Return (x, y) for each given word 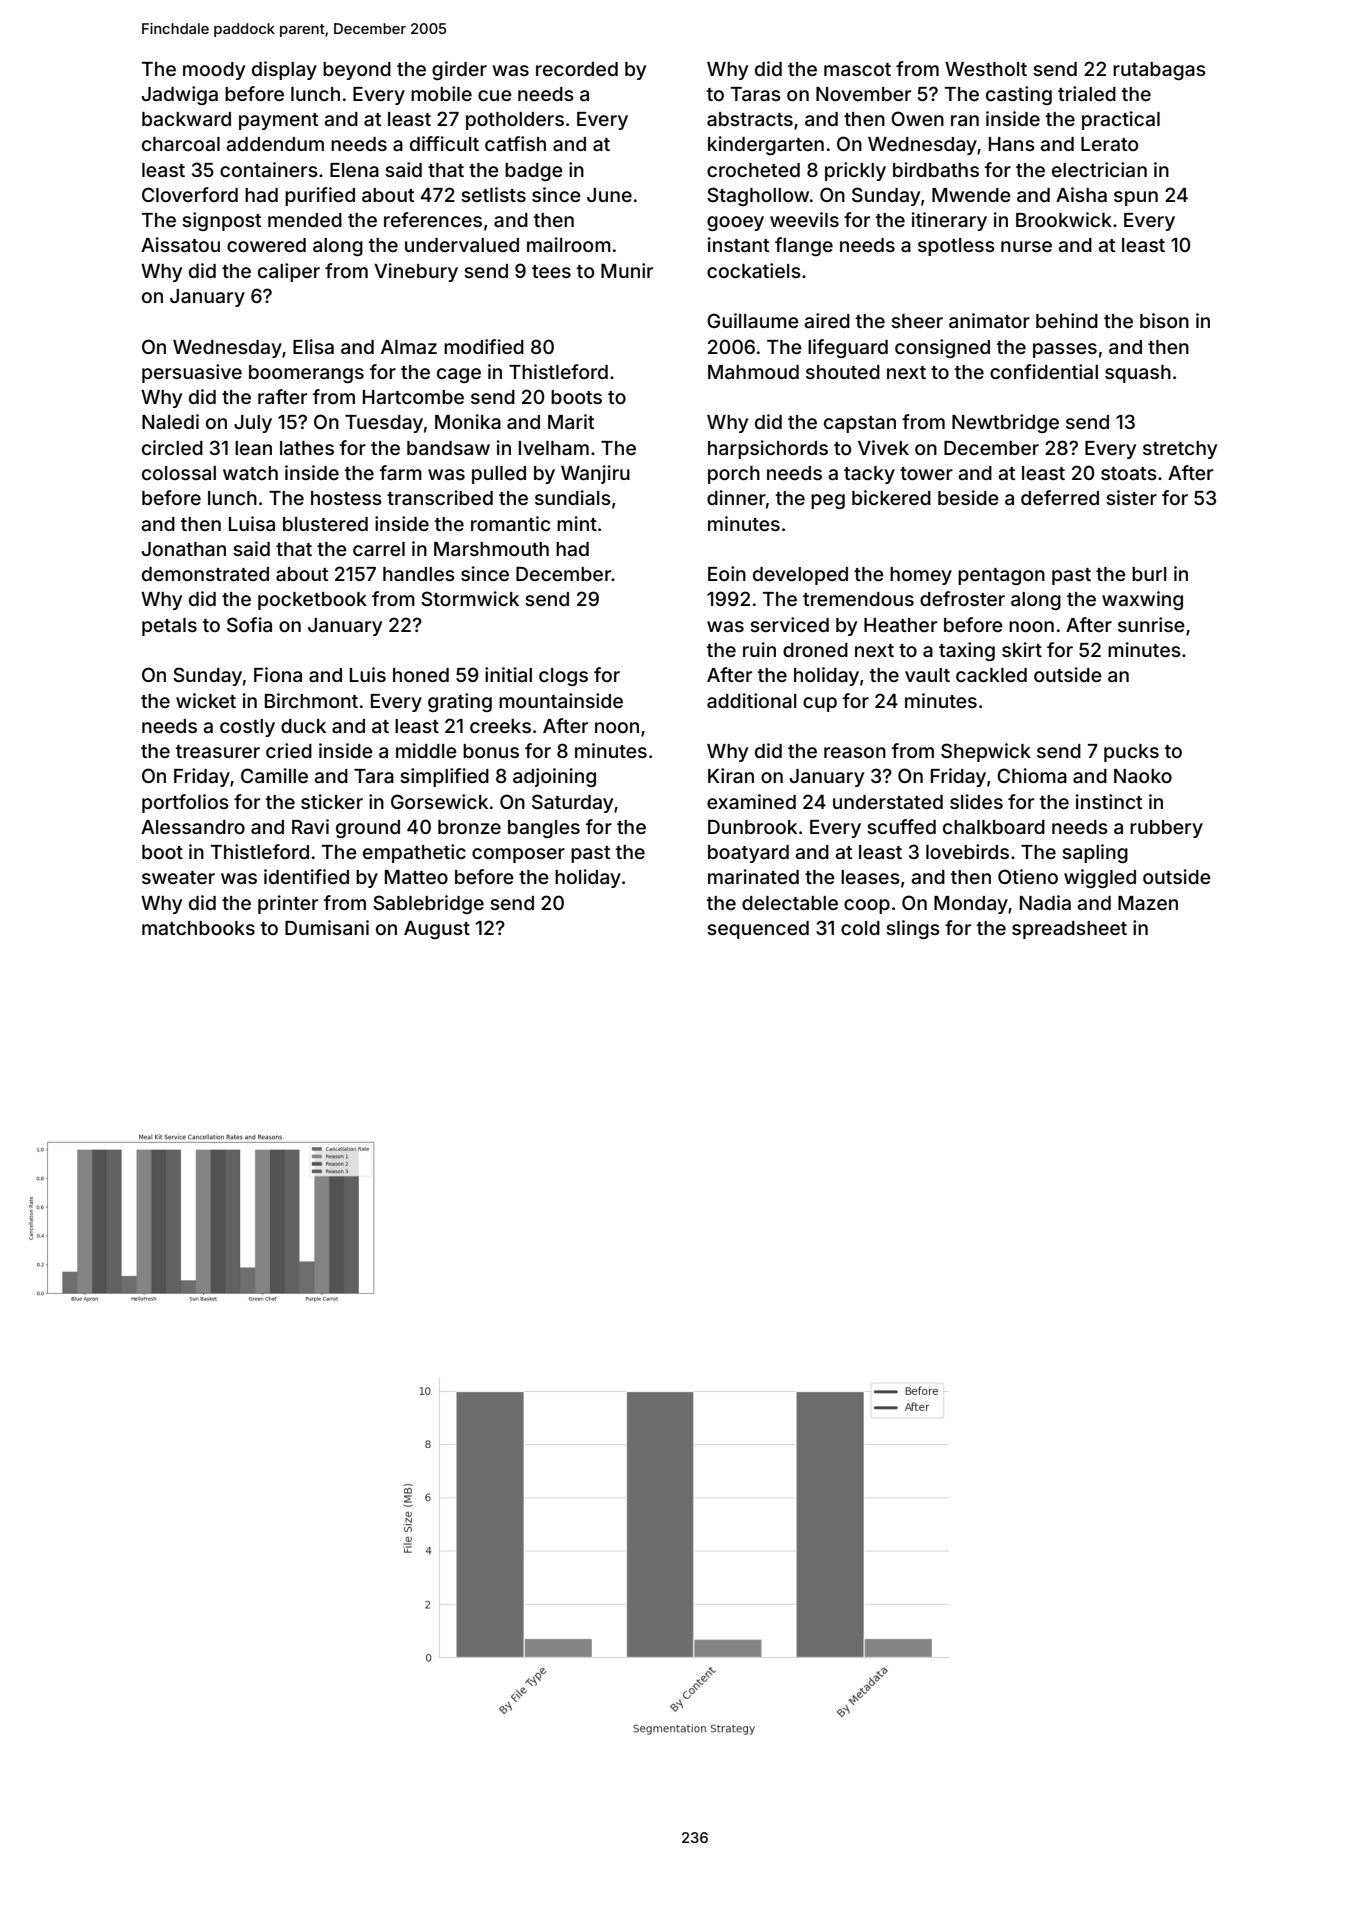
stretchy (1180, 450)
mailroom (569, 244)
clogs (563, 677)
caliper (289, 272)
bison (1164, 320)
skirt (1022, 649)
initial (508, 674)
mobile (441, 93)
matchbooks (198, 928)
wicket (206, 700)
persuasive (192, 373)
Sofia (249, 624)
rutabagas (1159, 71)
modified (484, 346)
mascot (857, 69)
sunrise (1151, 624)
